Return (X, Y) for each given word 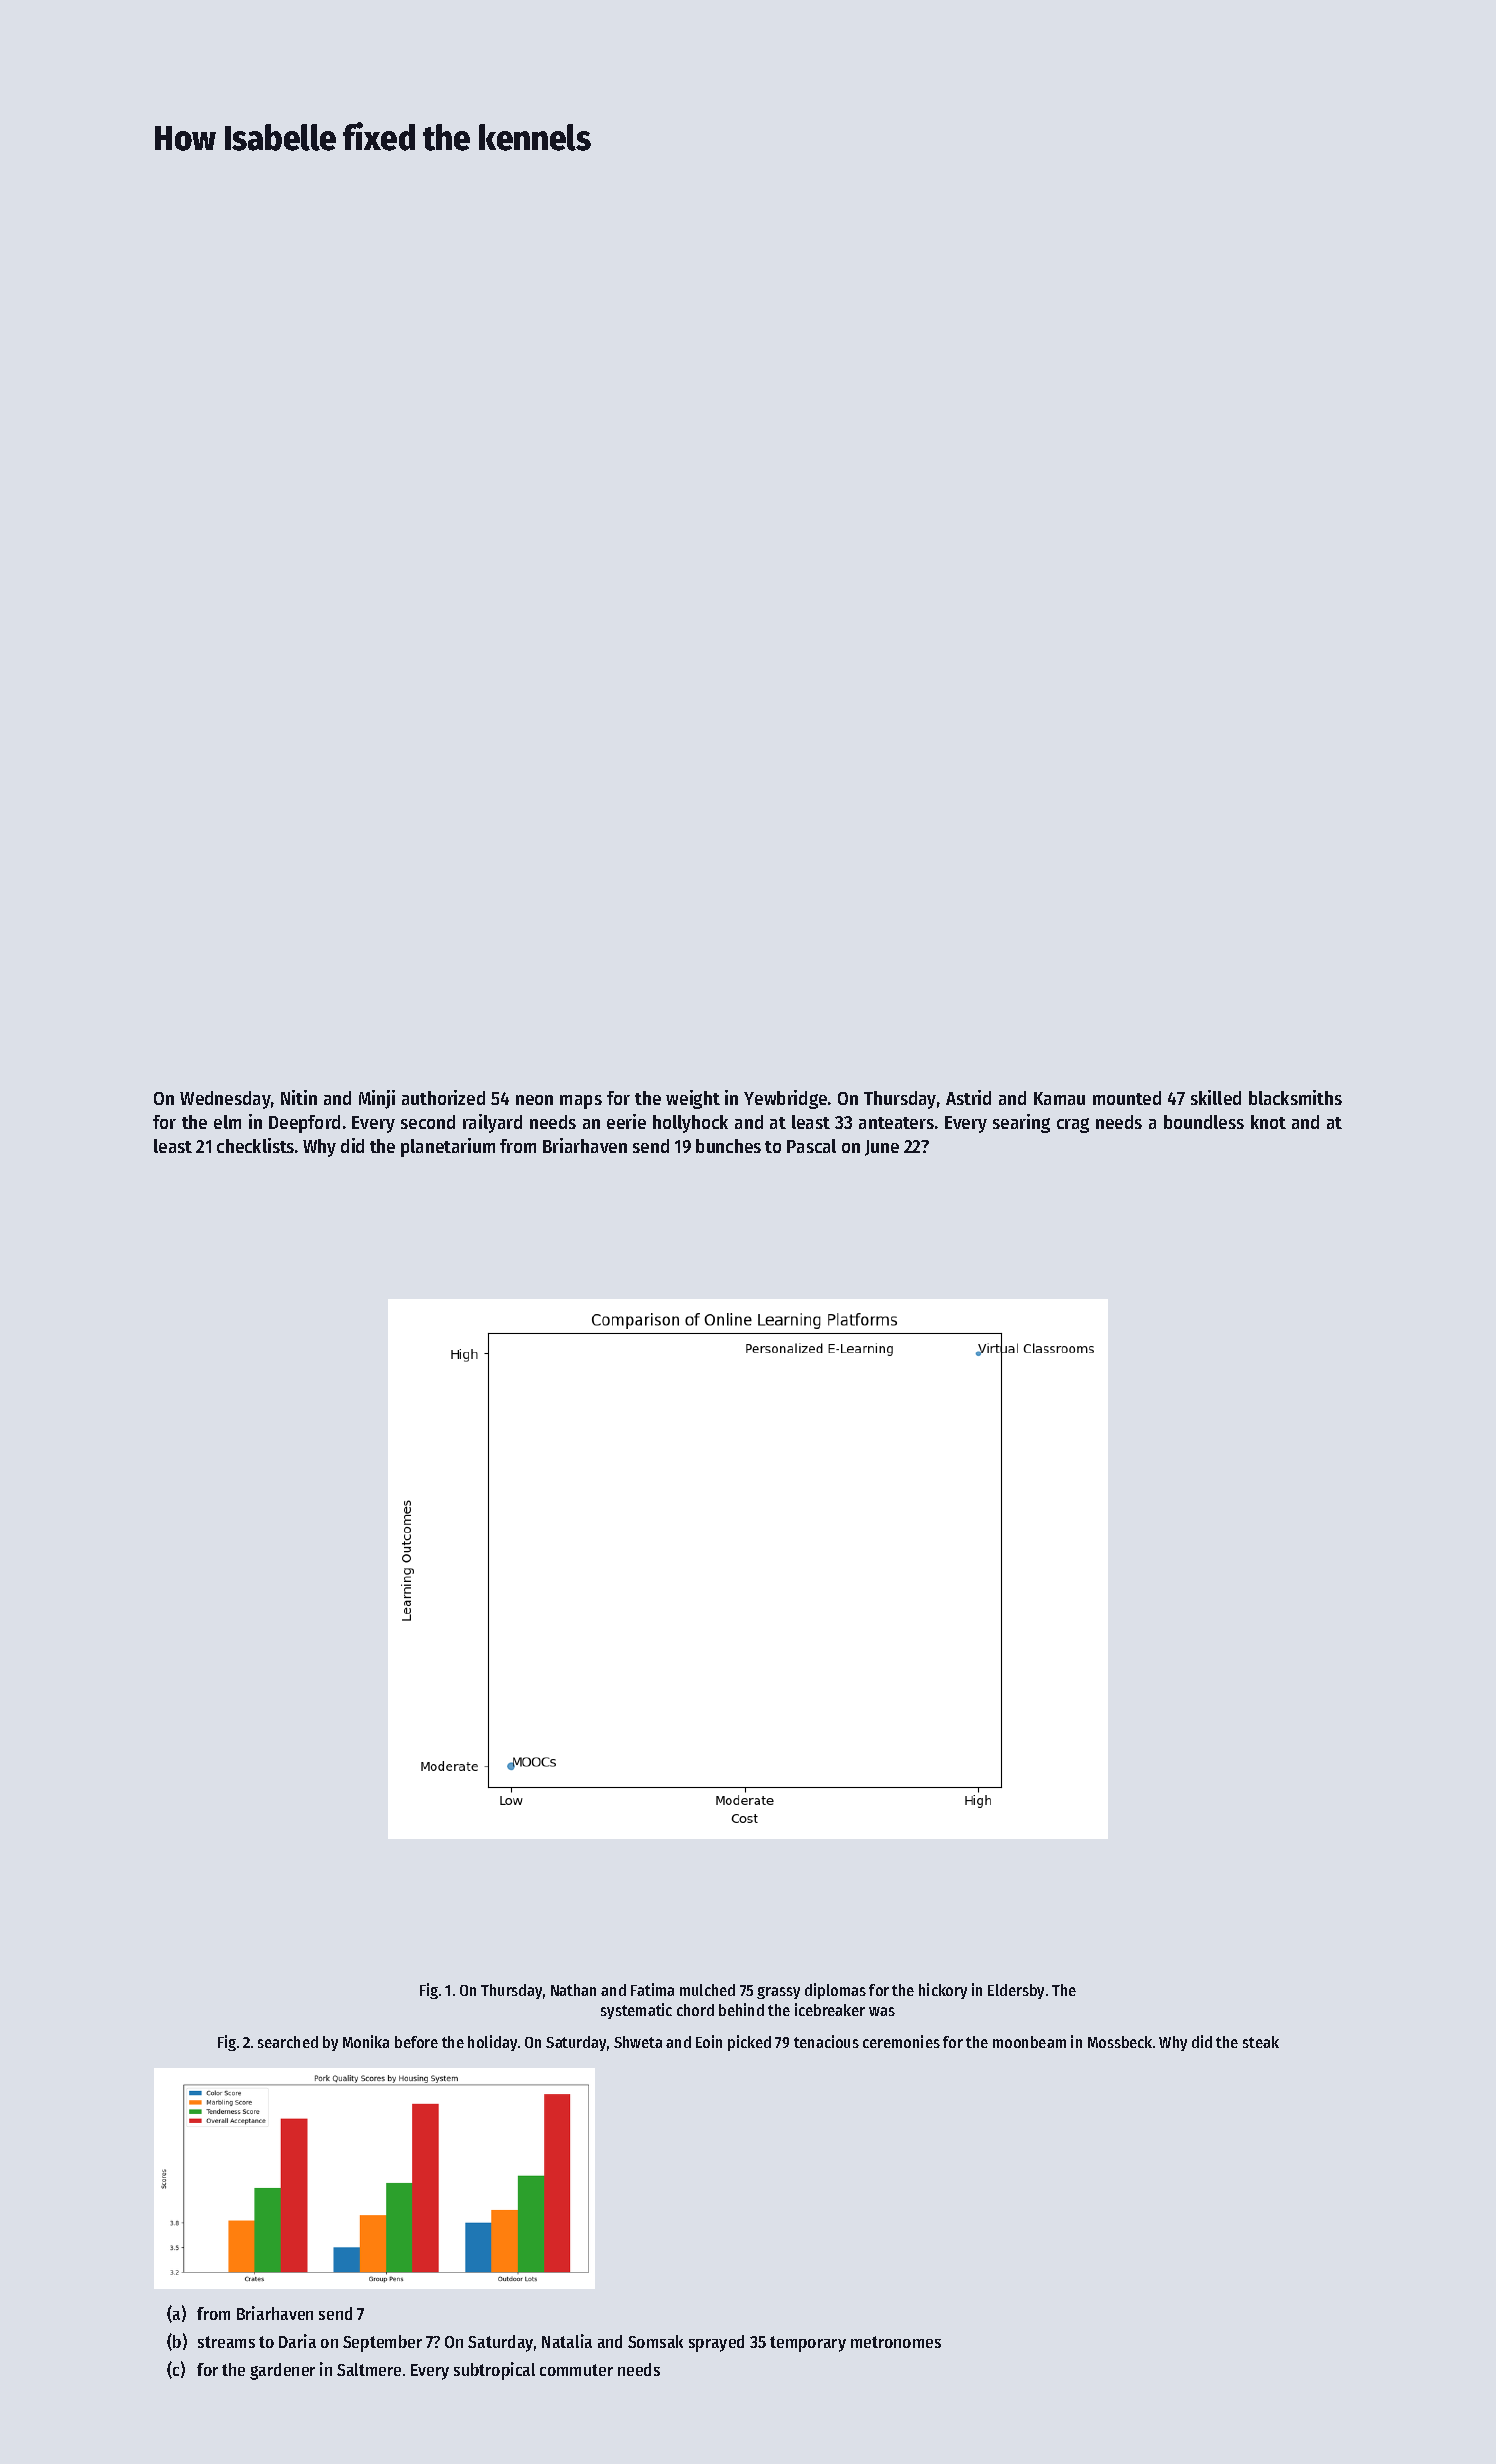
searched (288, 2042)
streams (226, 2342)
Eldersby (1016, 1991)
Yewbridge (785, 1099)
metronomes (896, 2342)
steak (1261, 2042)
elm (227, 1122)
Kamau (1059, 1098)
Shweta (638, 2042)
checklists (255, 1145)
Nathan (573, 1990)
